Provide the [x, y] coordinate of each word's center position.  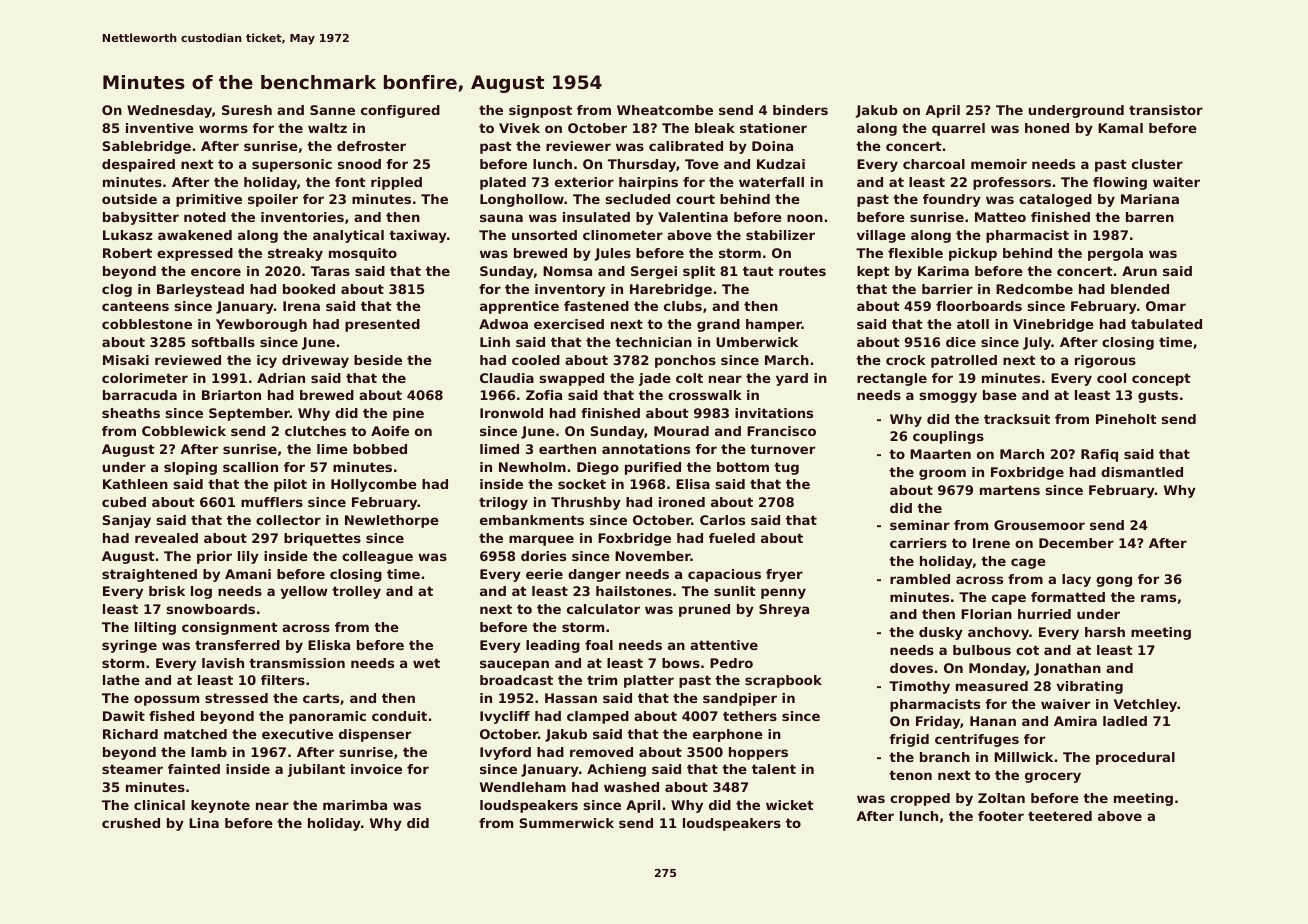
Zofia [544, 395]
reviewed [188, 360]
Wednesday [169, 111]
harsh [1105, 632]
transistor [1166, 110]
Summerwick [567, 823]
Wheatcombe [665, 110]
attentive [724, 645]
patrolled [964, 361]
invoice [376, 769]
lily [248, 557]
